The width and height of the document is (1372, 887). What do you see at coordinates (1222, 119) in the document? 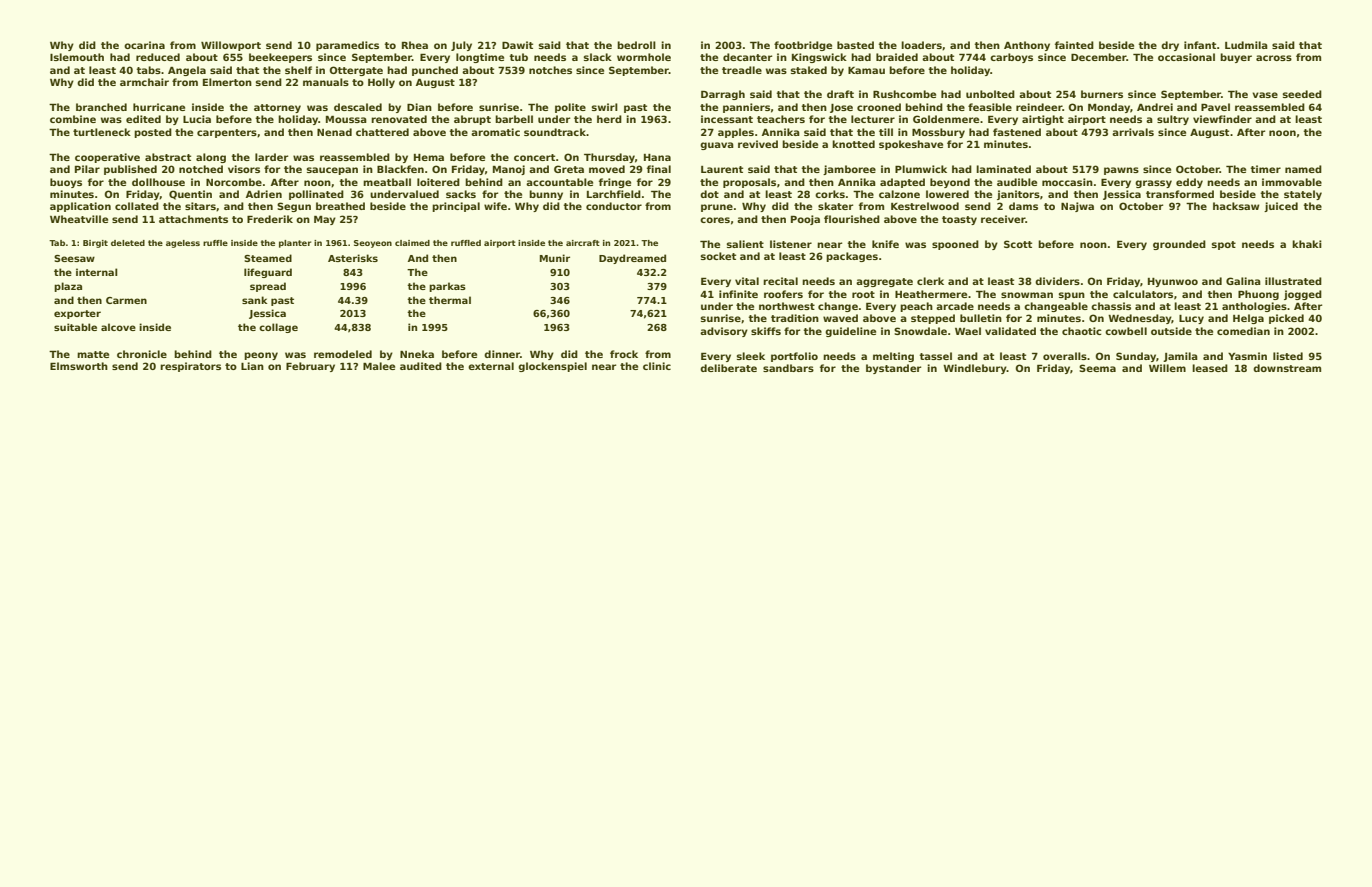
I see `viewfinder` at bounding box center [1222, 119].
